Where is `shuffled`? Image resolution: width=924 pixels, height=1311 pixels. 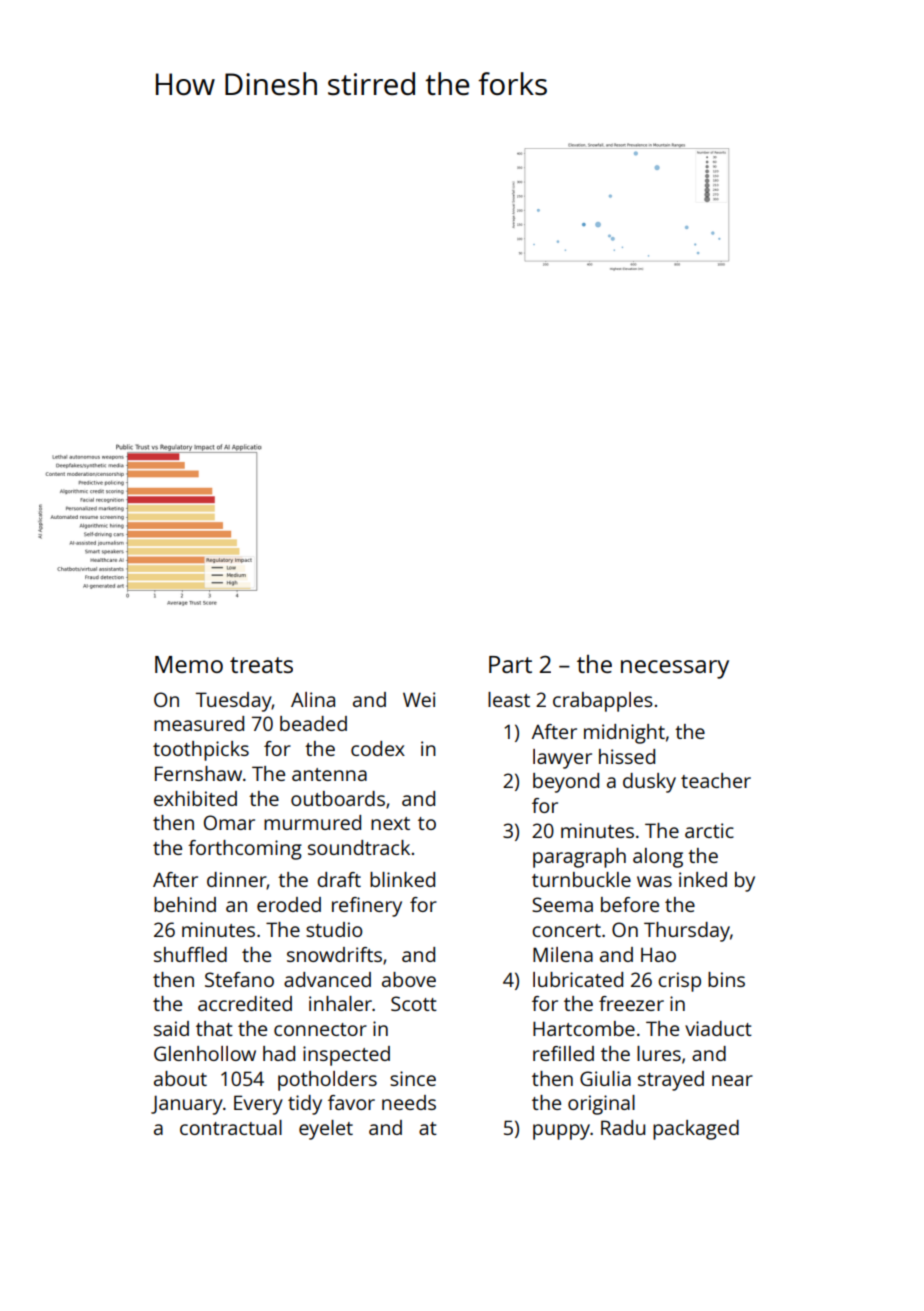
shuffled is located at coordinates (190, 954).
